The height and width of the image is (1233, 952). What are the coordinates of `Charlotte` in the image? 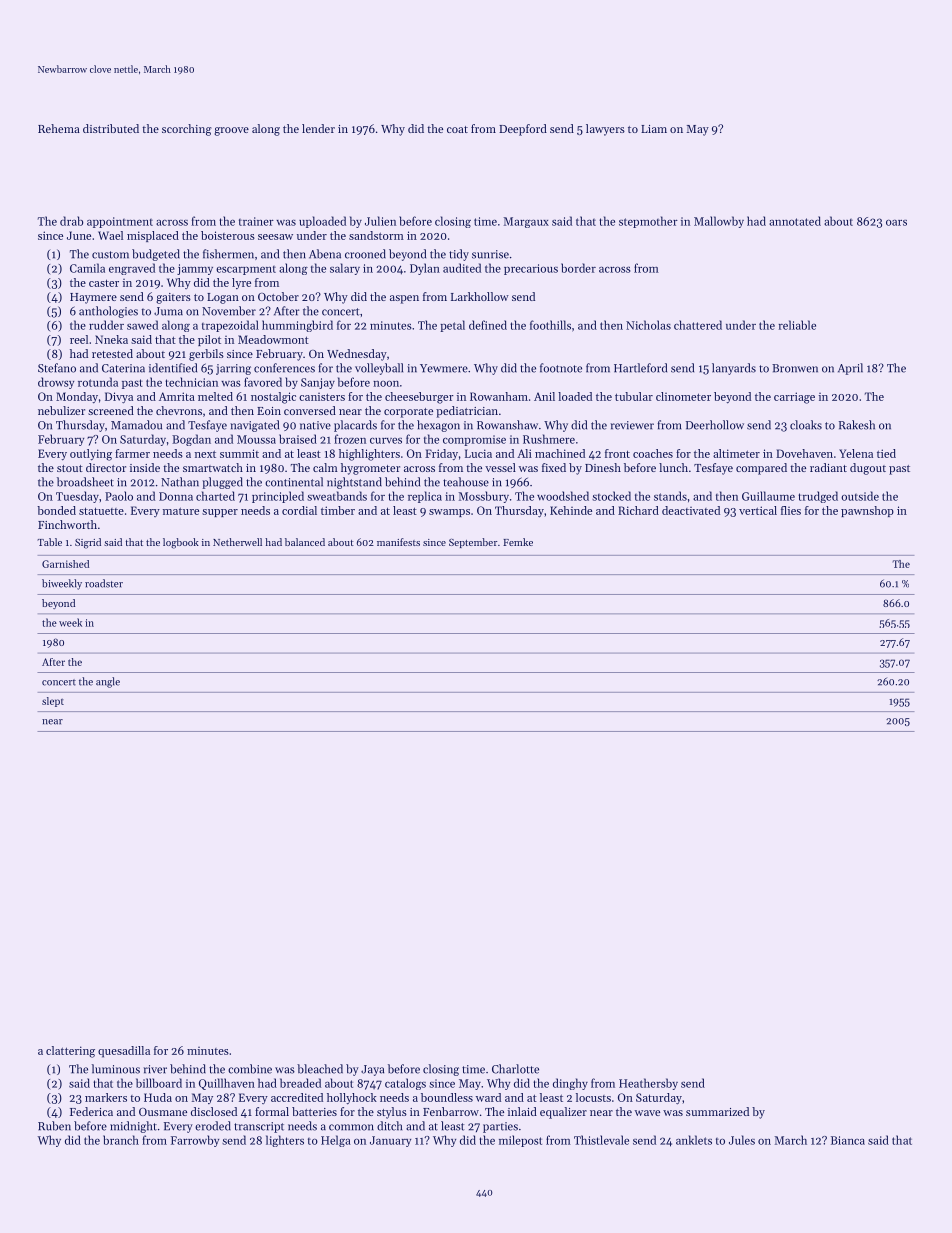 It's located at (515, 1069).
